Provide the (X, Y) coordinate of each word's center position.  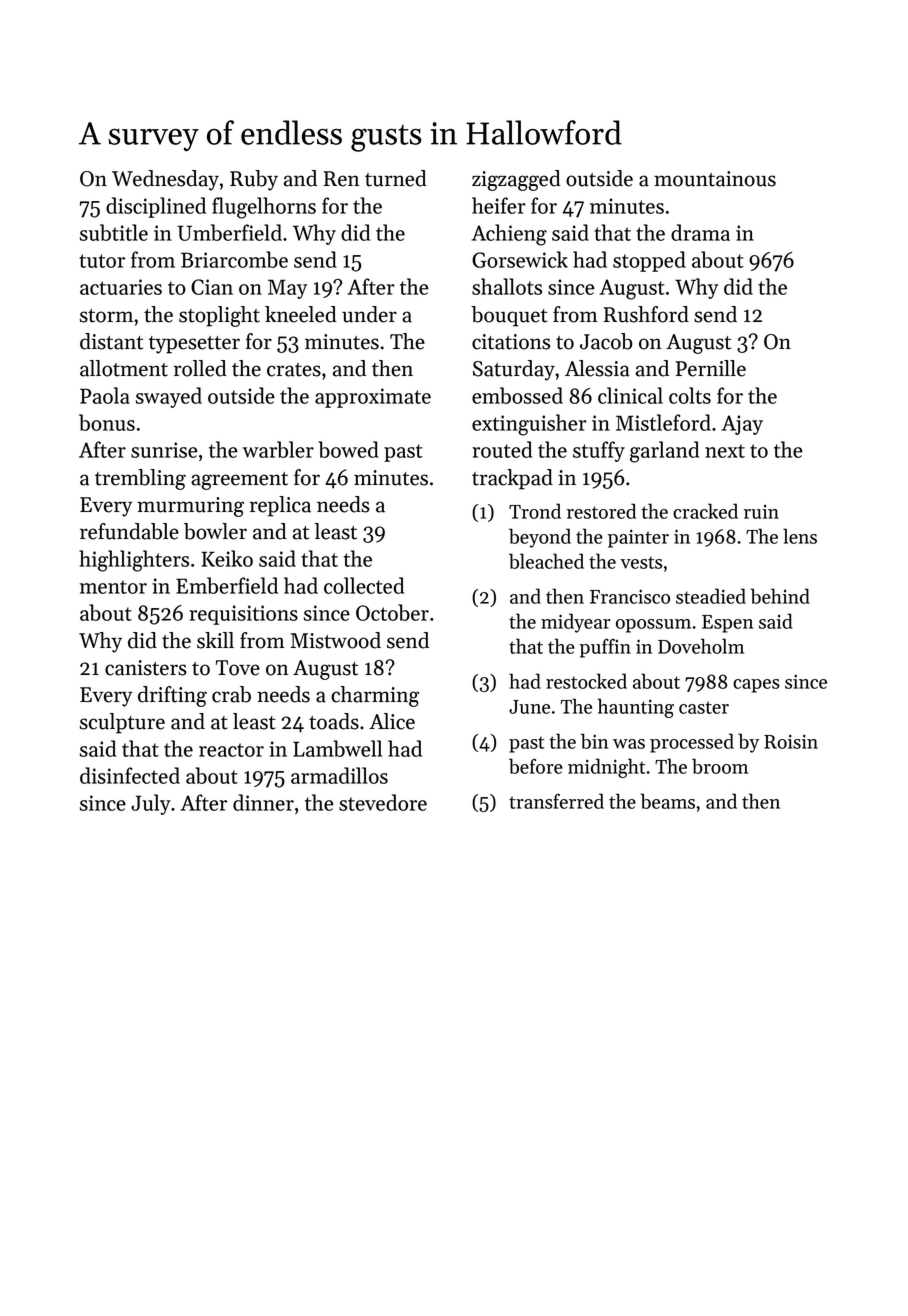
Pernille (711, 368)
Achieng (509, 235)
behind (780, 596)
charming (375, 696)
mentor (113, 587)
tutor (102, 261)
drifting (172, 696)
